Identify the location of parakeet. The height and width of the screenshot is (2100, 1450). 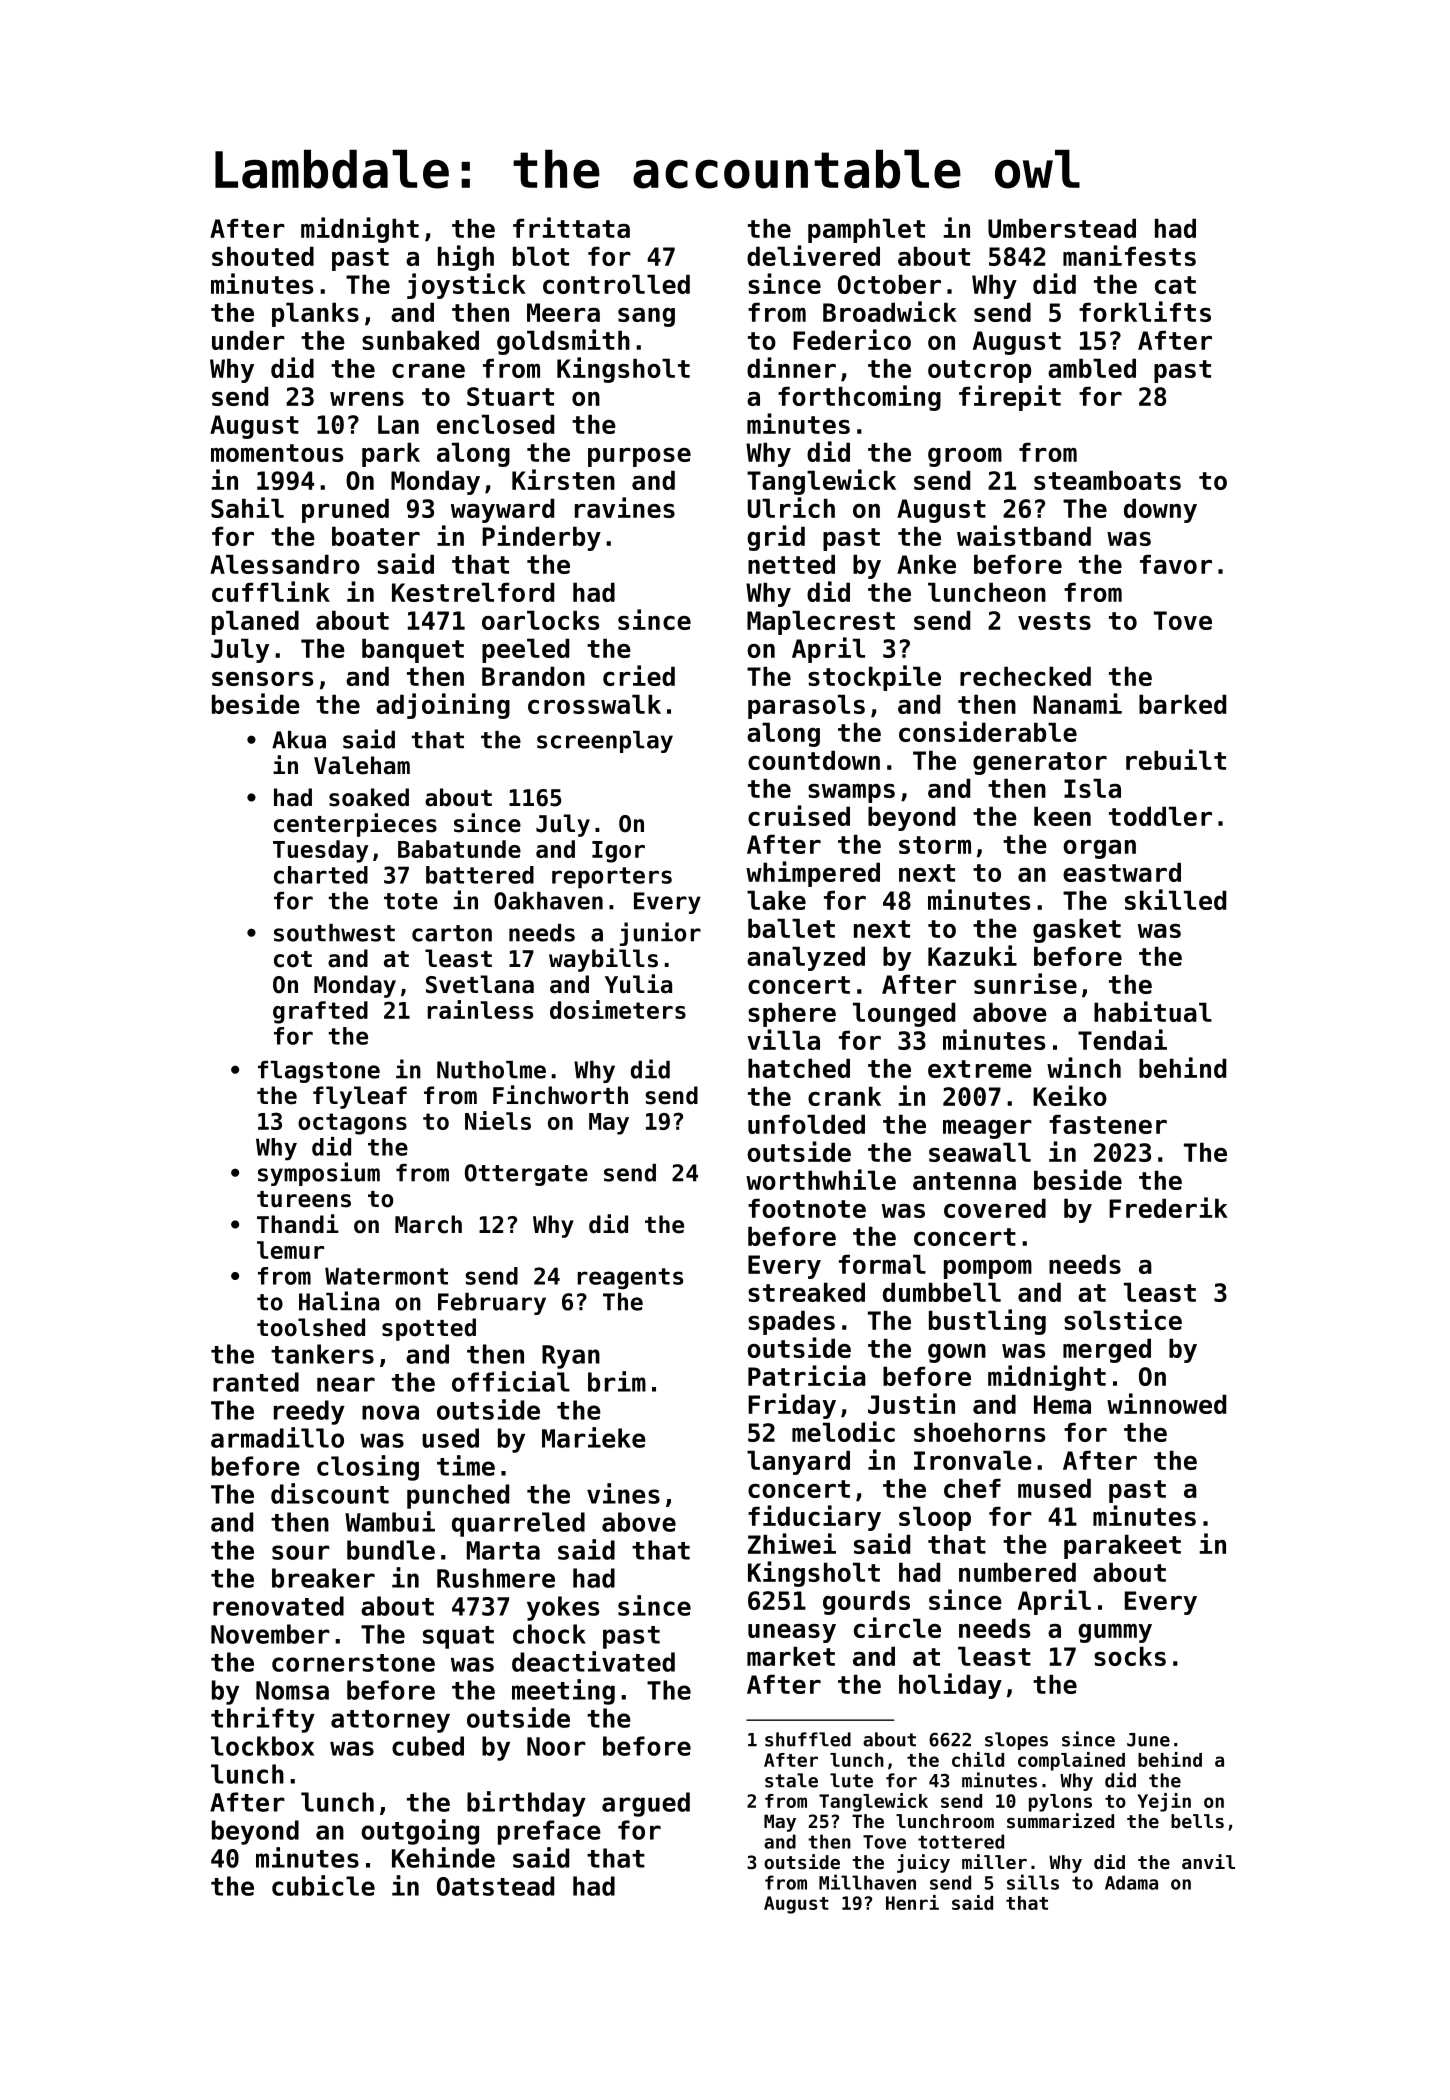
(1122, 1546).
